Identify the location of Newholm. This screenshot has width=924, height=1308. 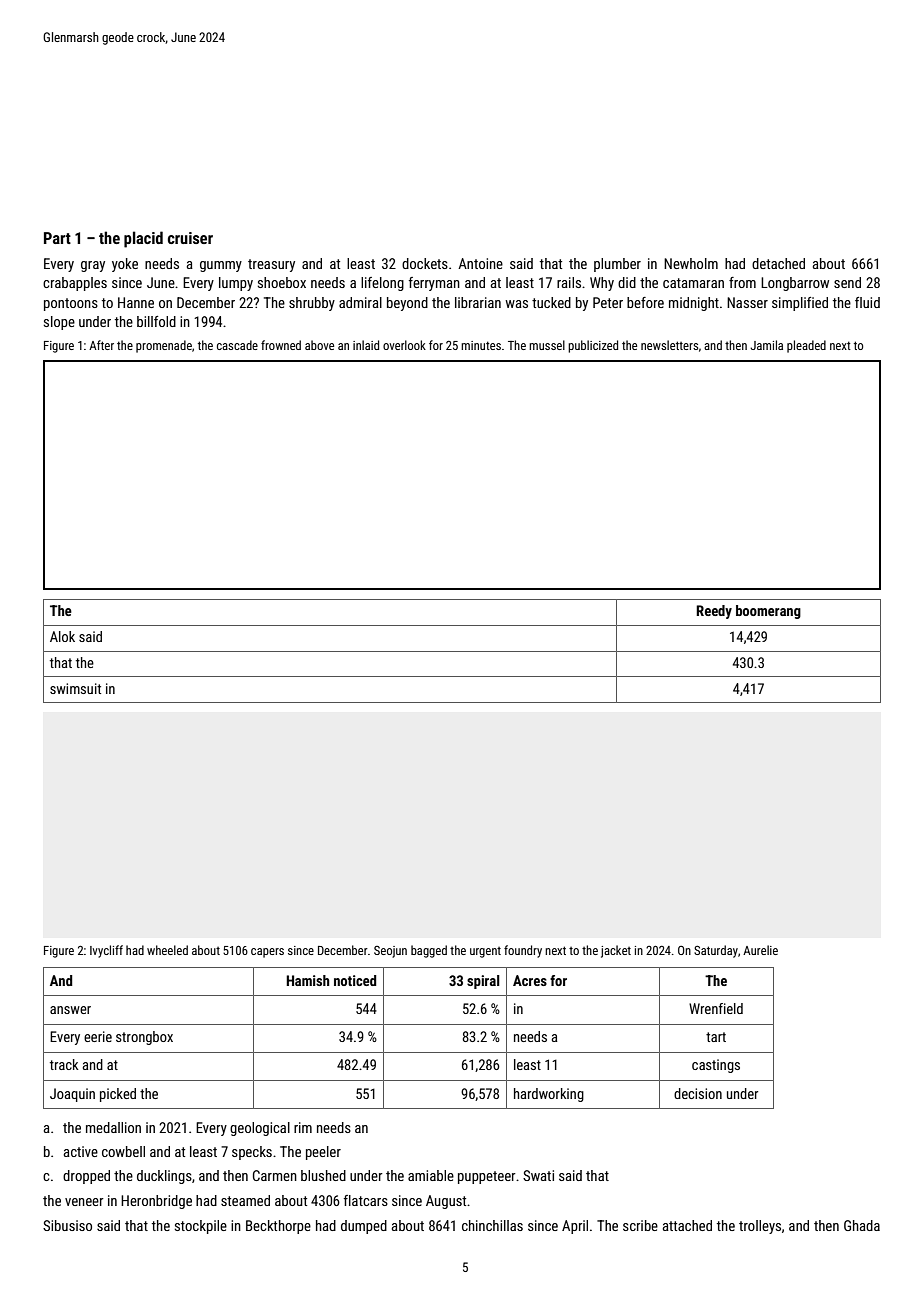
(691, 263).
